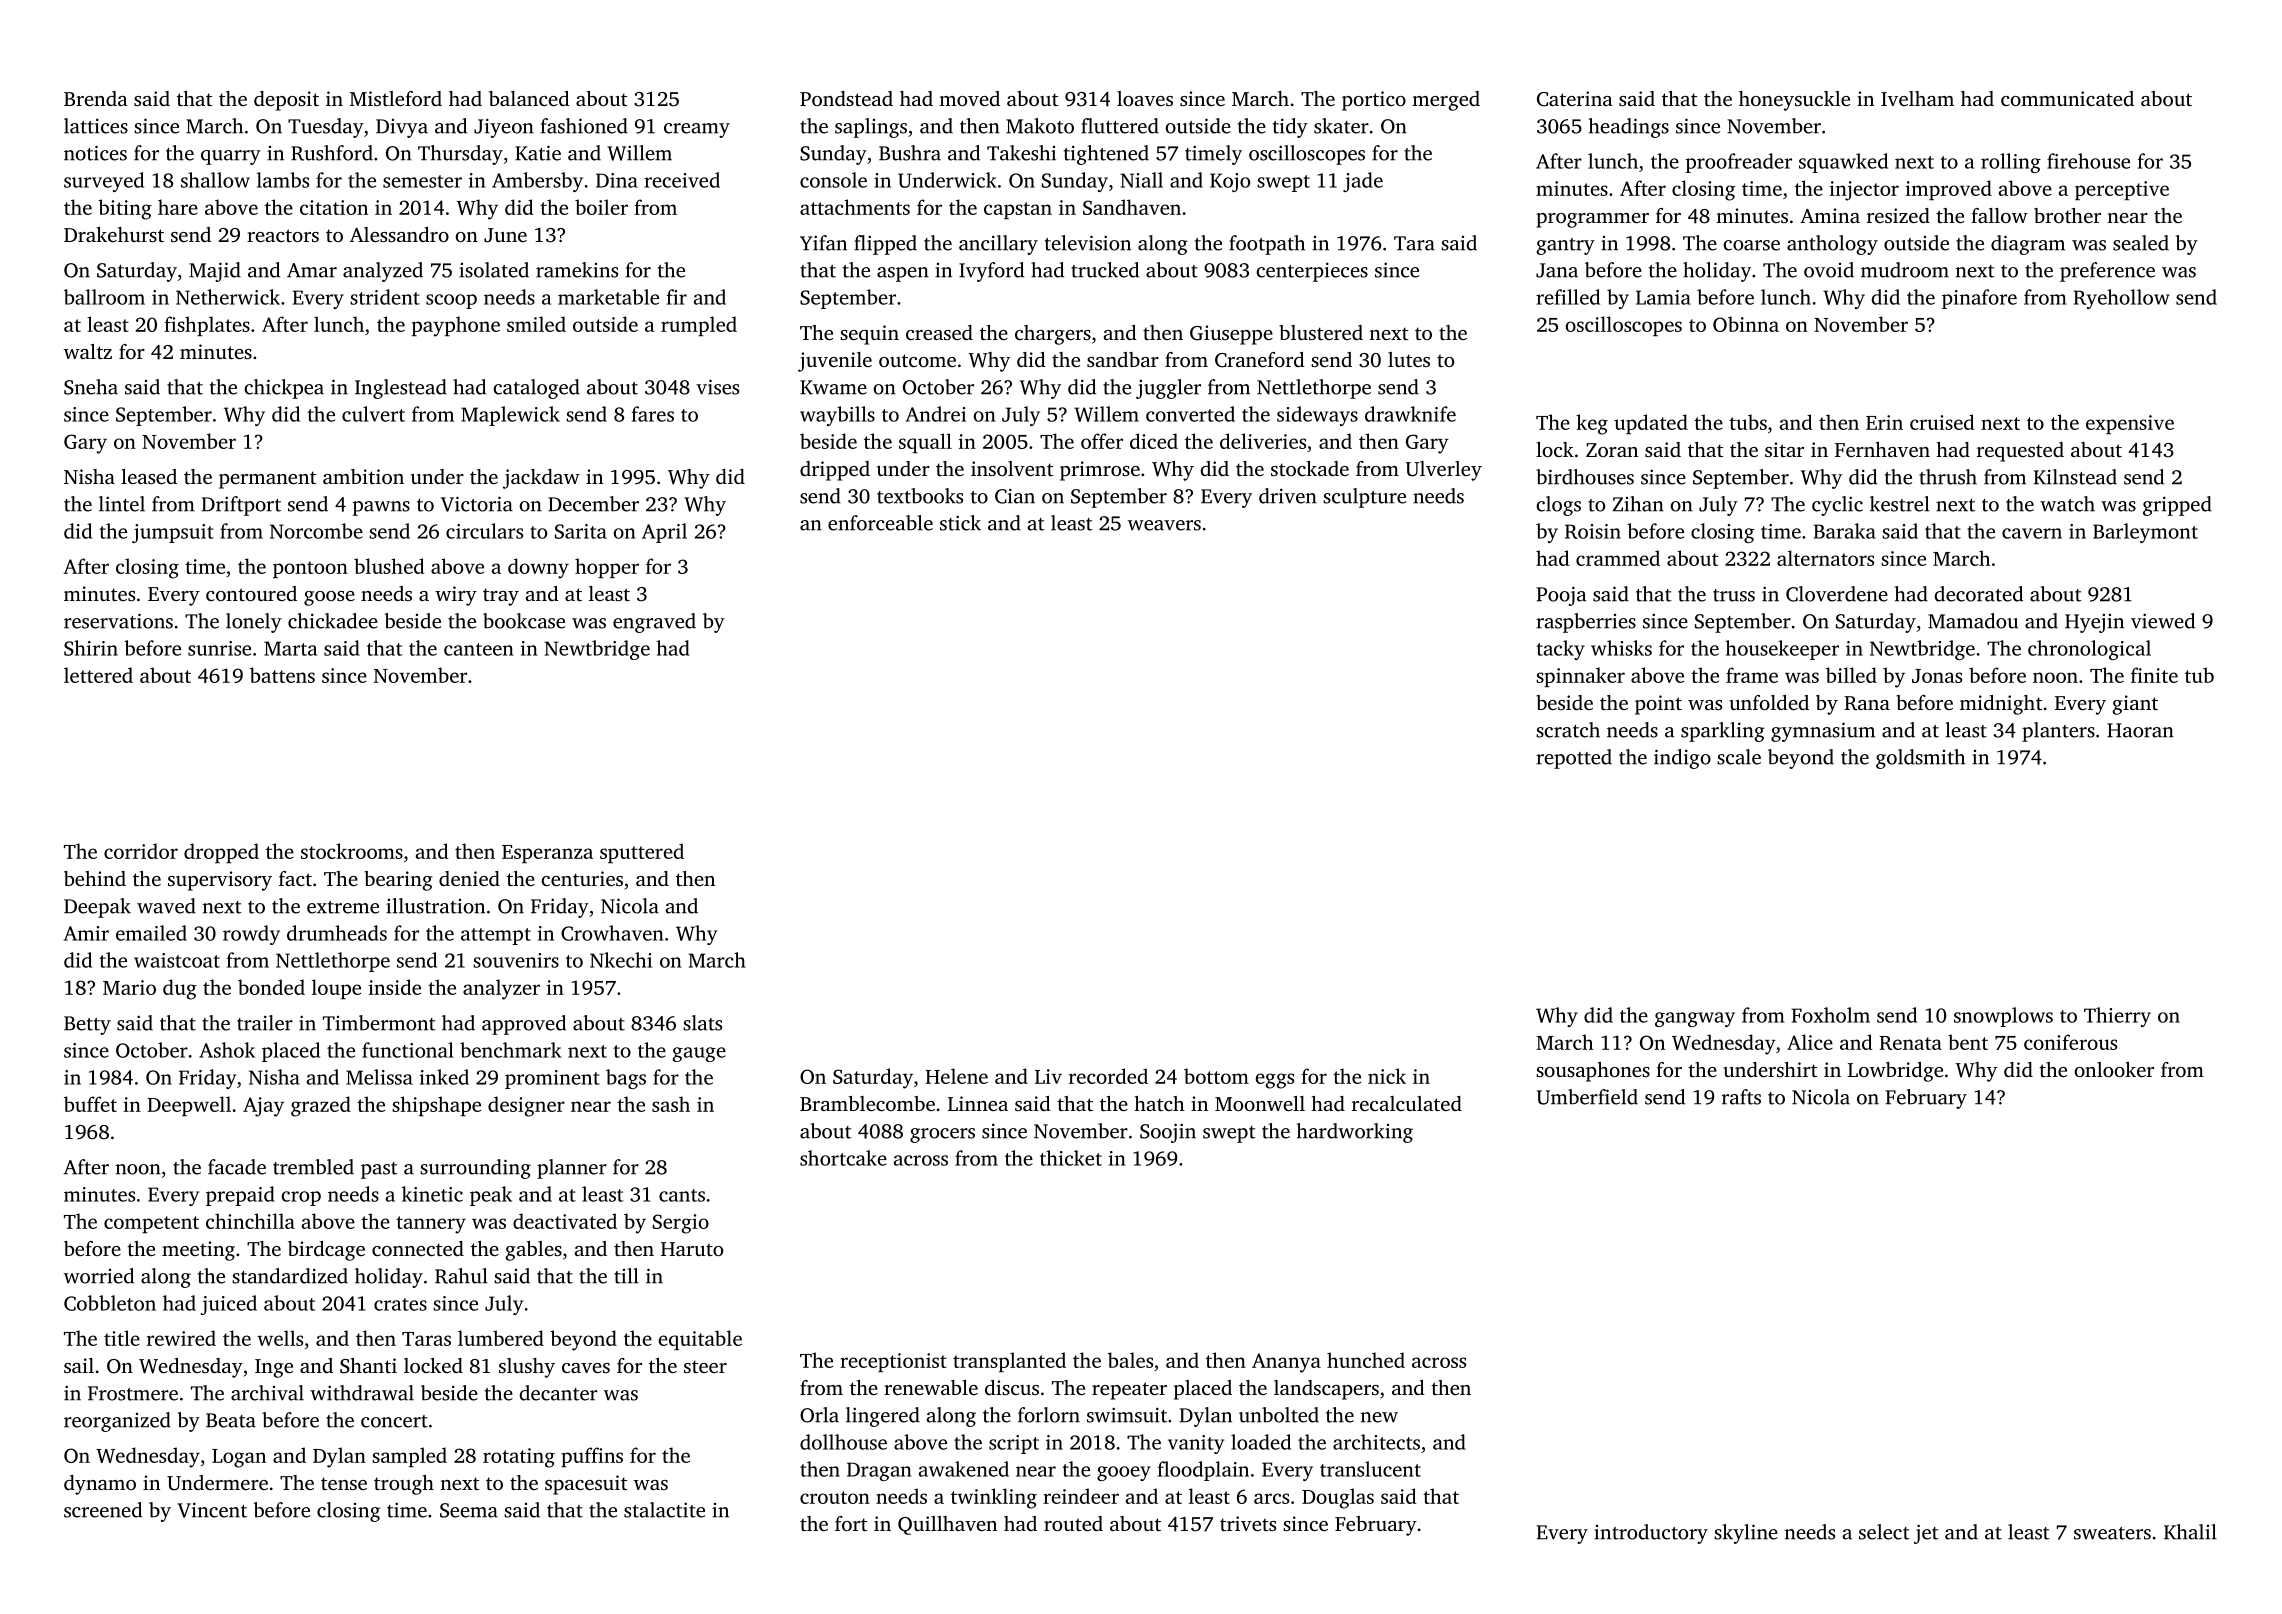 Image resolution: width=2282 pixels, height=1614 pixels. I want to click on chickadee, so click(333, 621).
